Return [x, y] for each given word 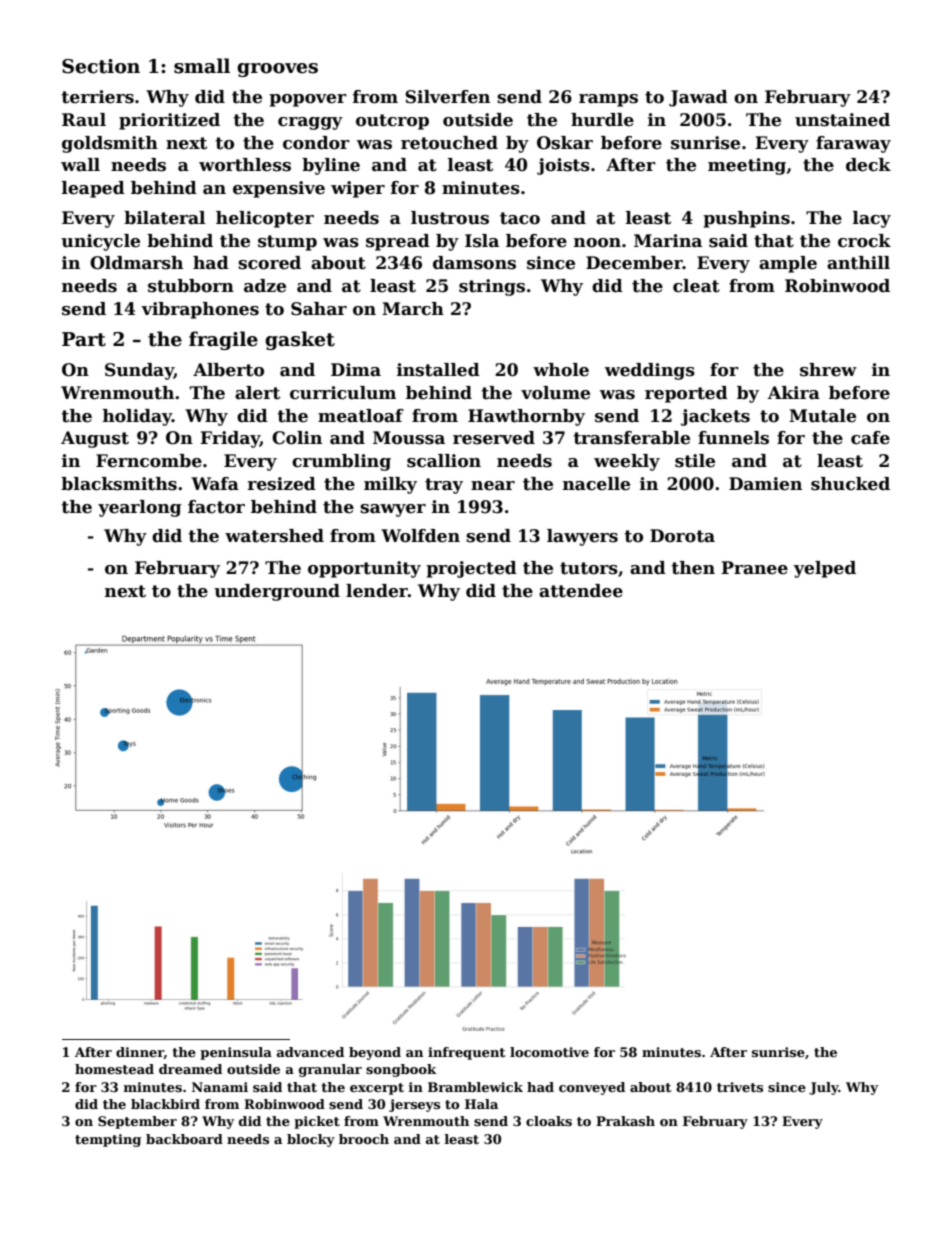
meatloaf [361, 416]
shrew [828, 370]
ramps [608, 100]
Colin [297, 438]
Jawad [698, 98]
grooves [277, 70]
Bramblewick [475, 1087]
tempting [108, 1140]
